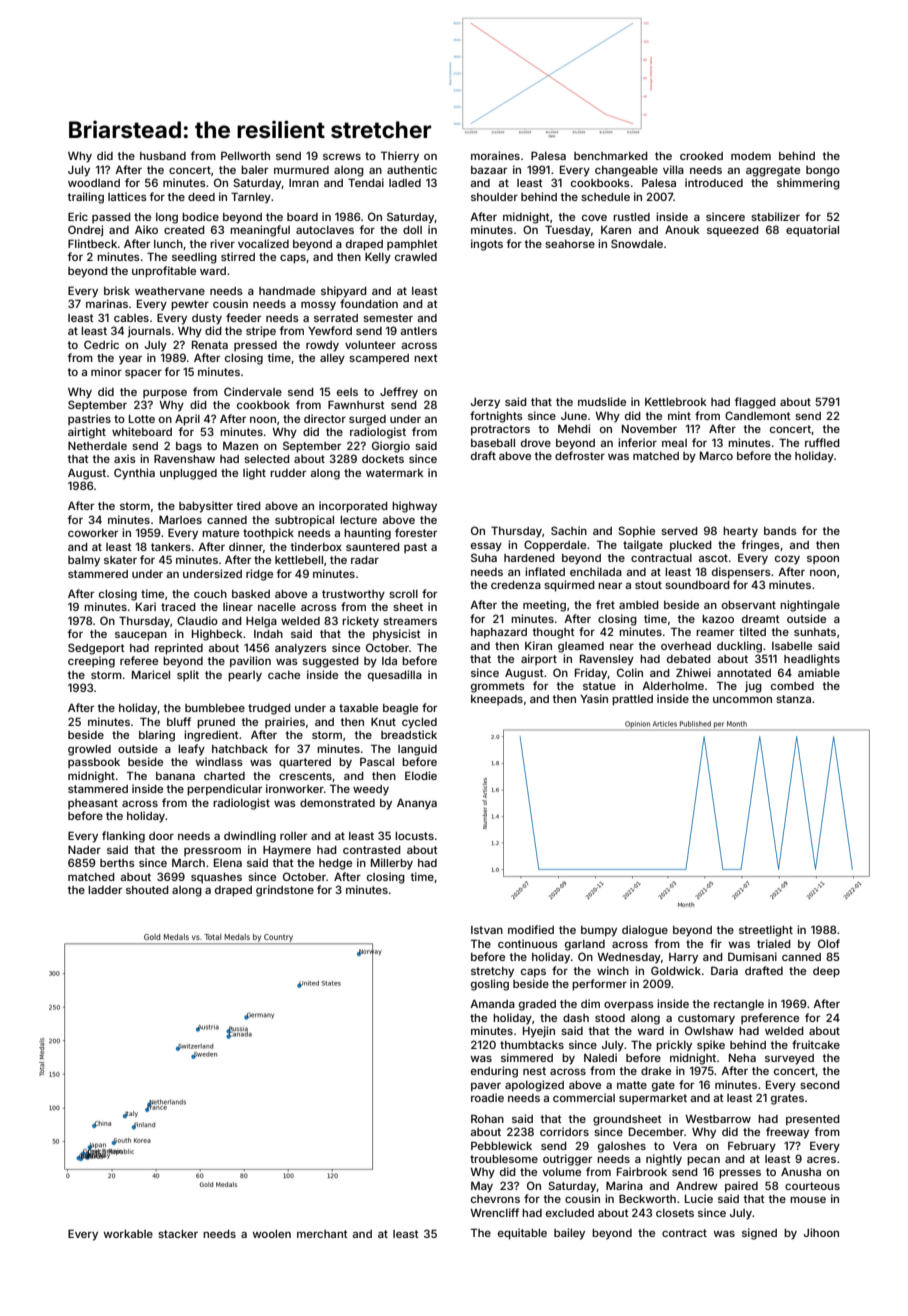 Image resolution: width=908 pixels, height=1316 pixels. I want to click on Daria, so click(724, 970).
